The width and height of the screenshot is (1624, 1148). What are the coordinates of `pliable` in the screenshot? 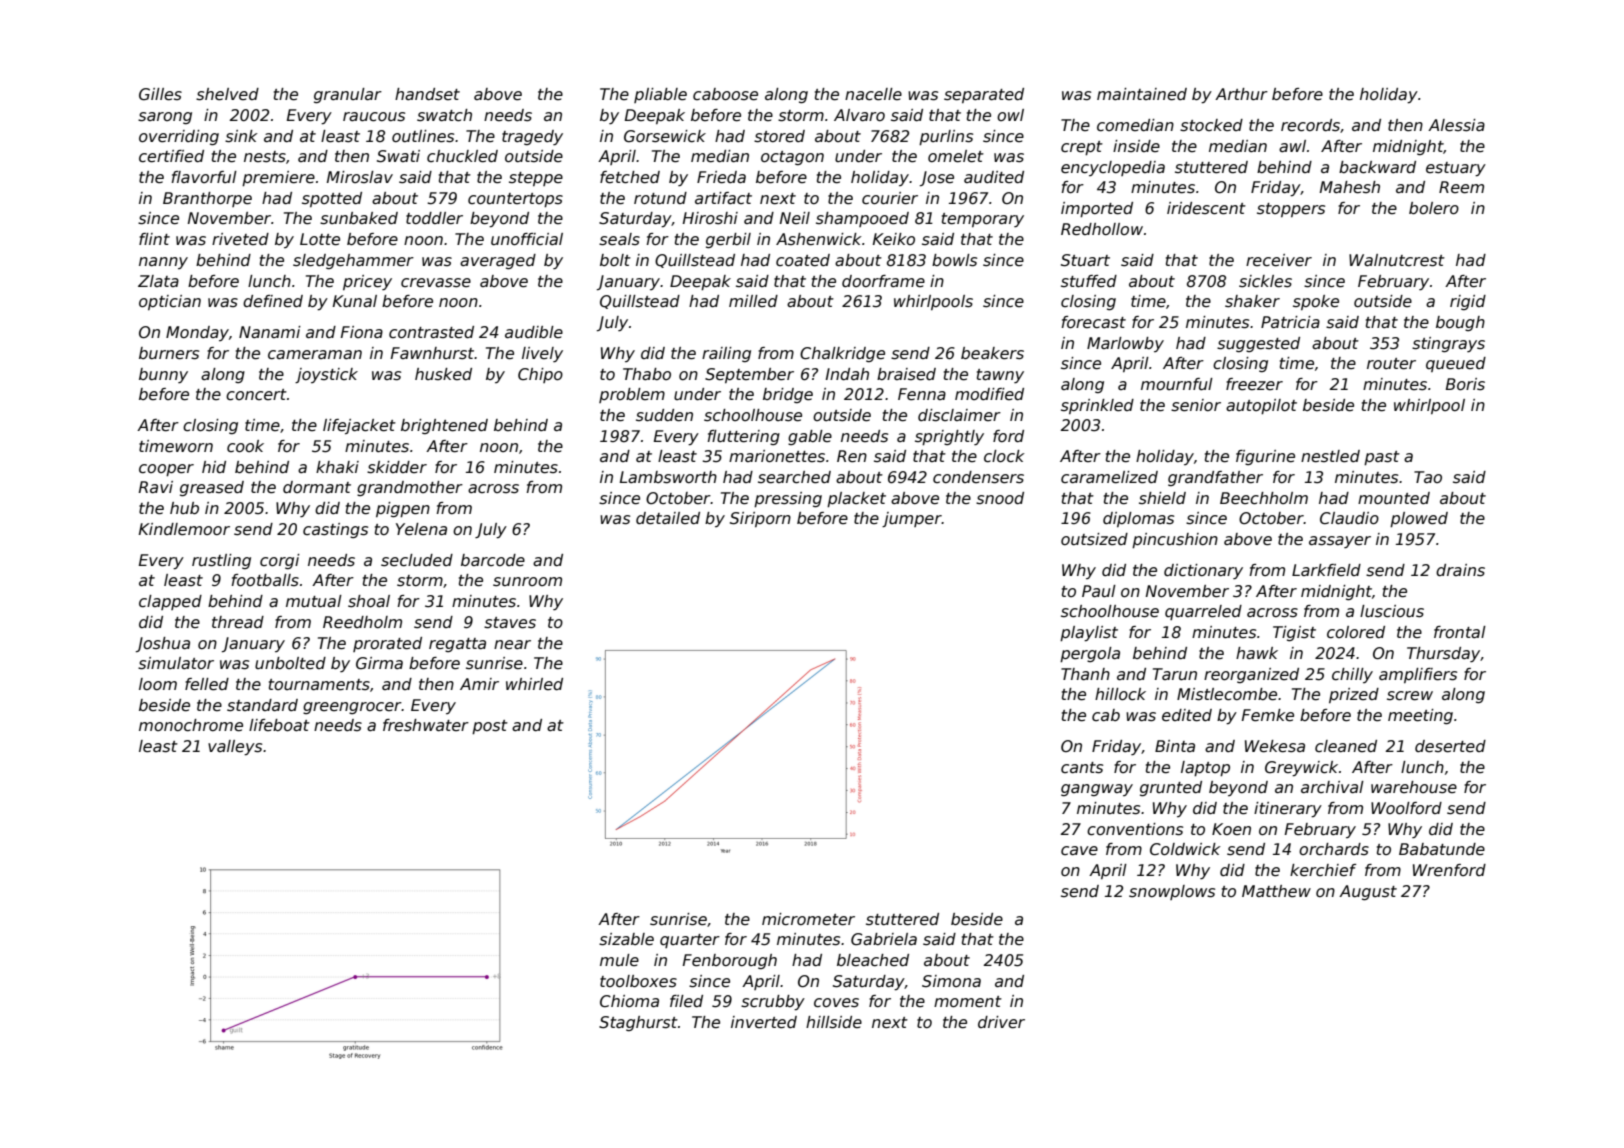 It's located at (660, 95).
